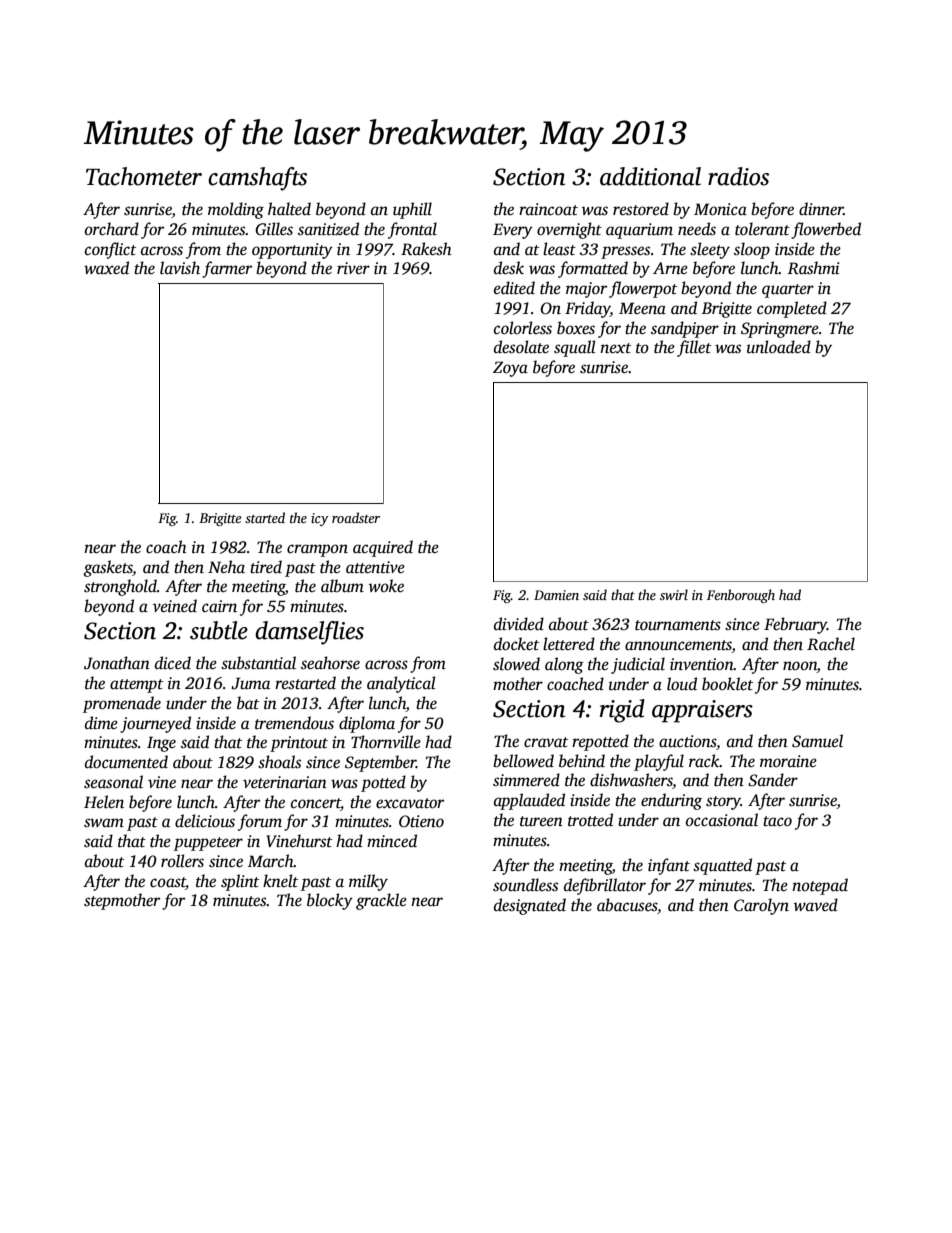 The height and width of the image is (1233, 952). Describe the element at coordinates (226, 567) in the image. I see `Neha` at that location.
